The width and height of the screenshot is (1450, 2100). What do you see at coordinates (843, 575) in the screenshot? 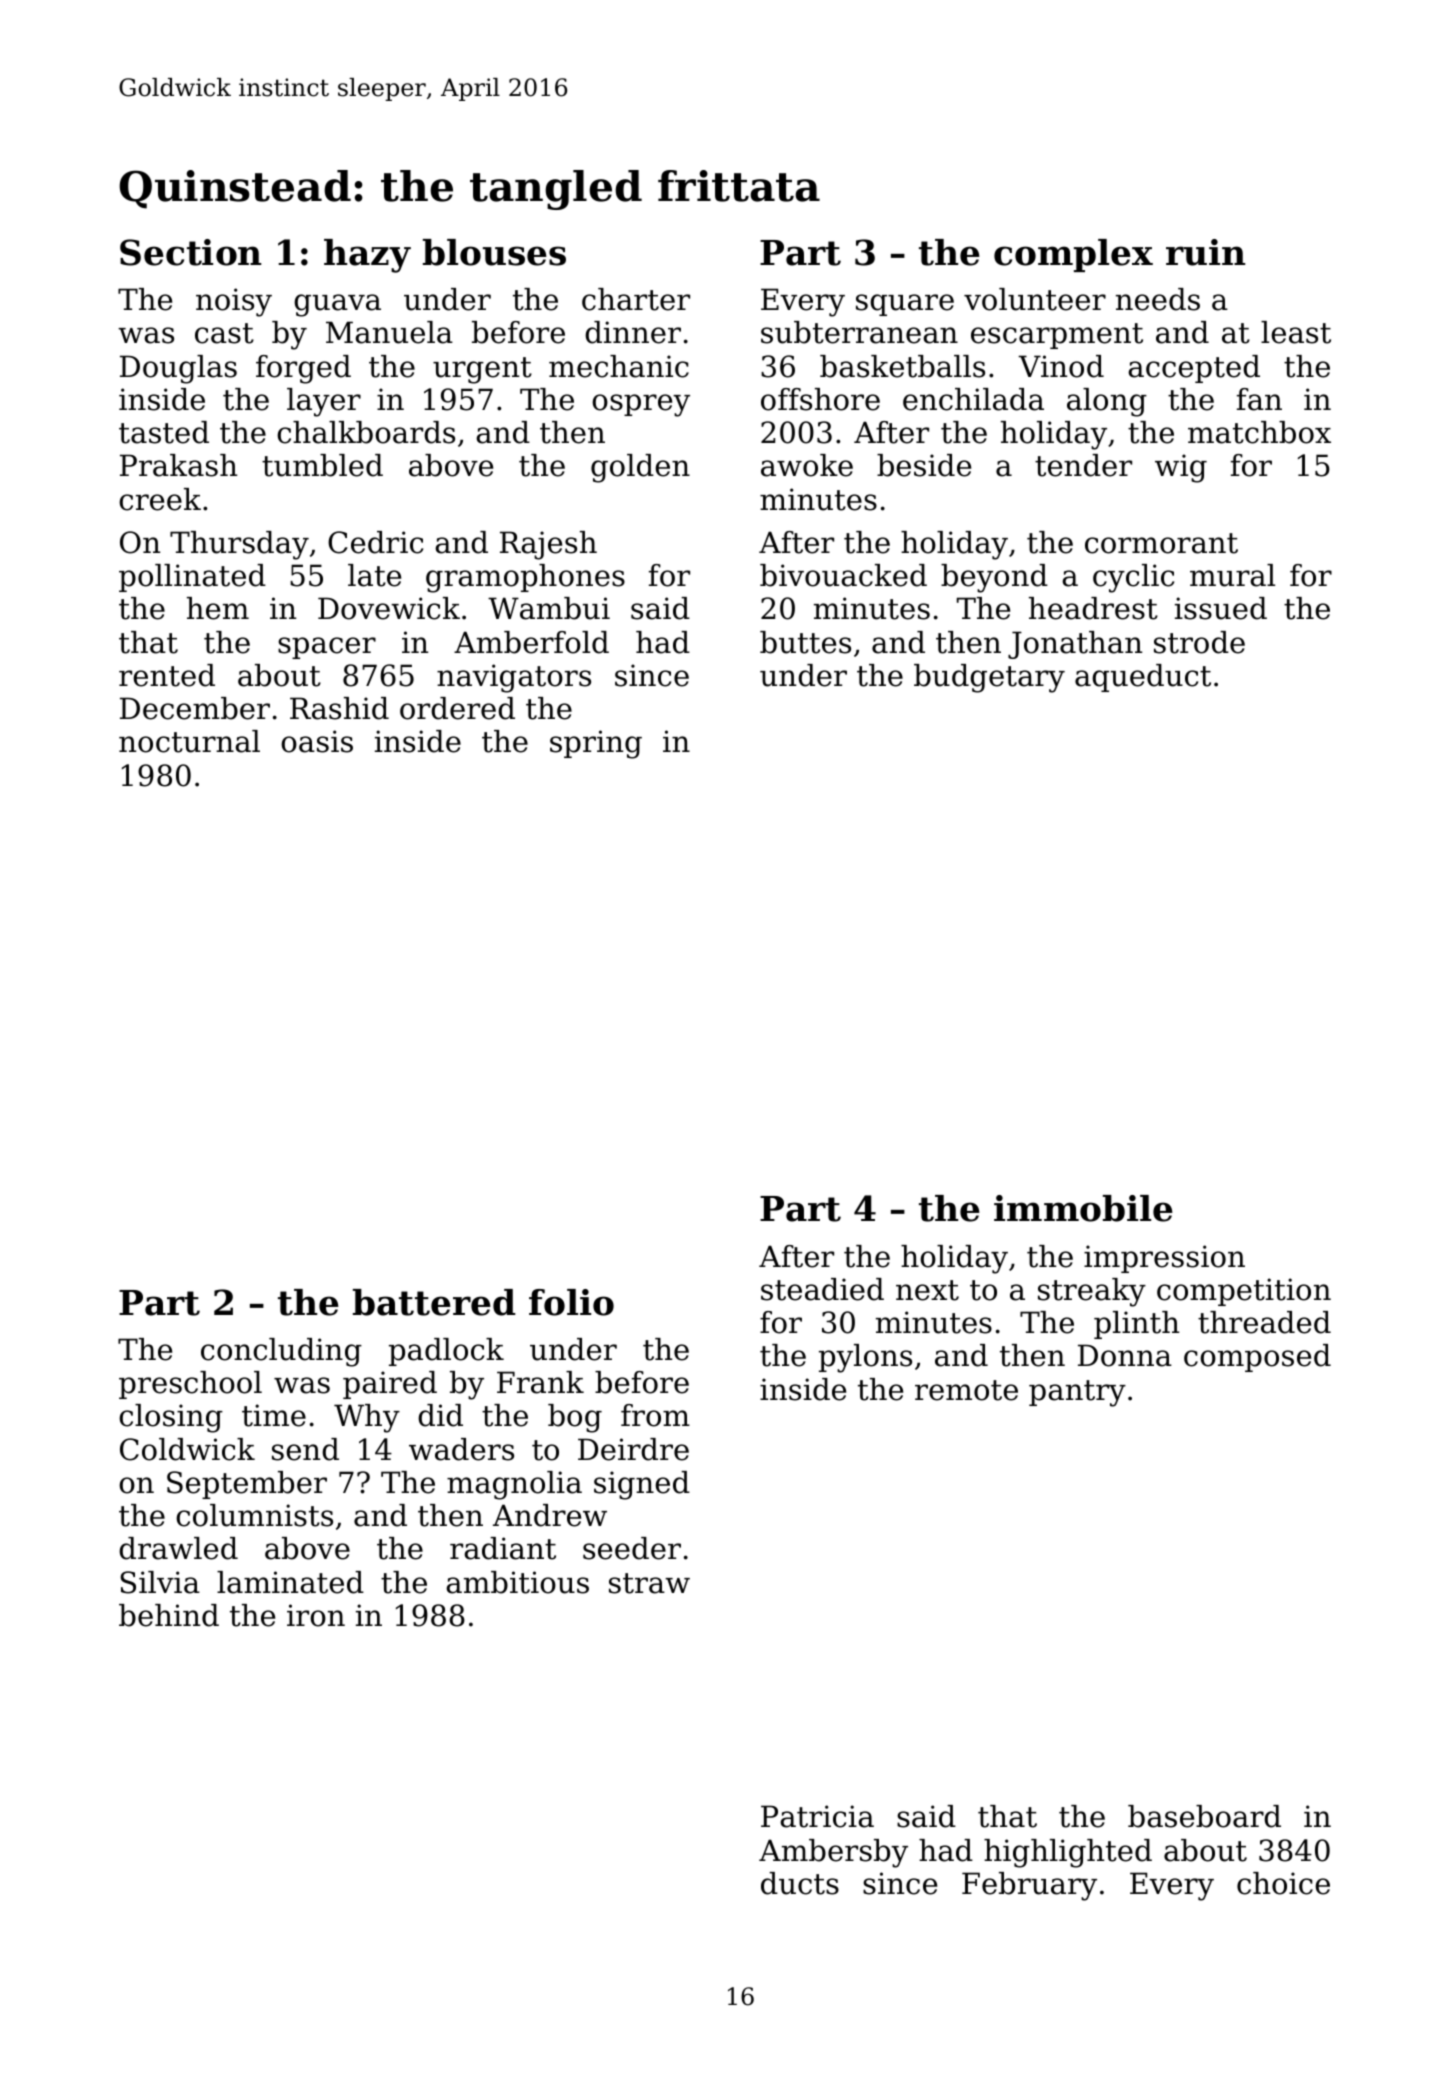
I see `bivouacked` at bounding box center [843, 575].
